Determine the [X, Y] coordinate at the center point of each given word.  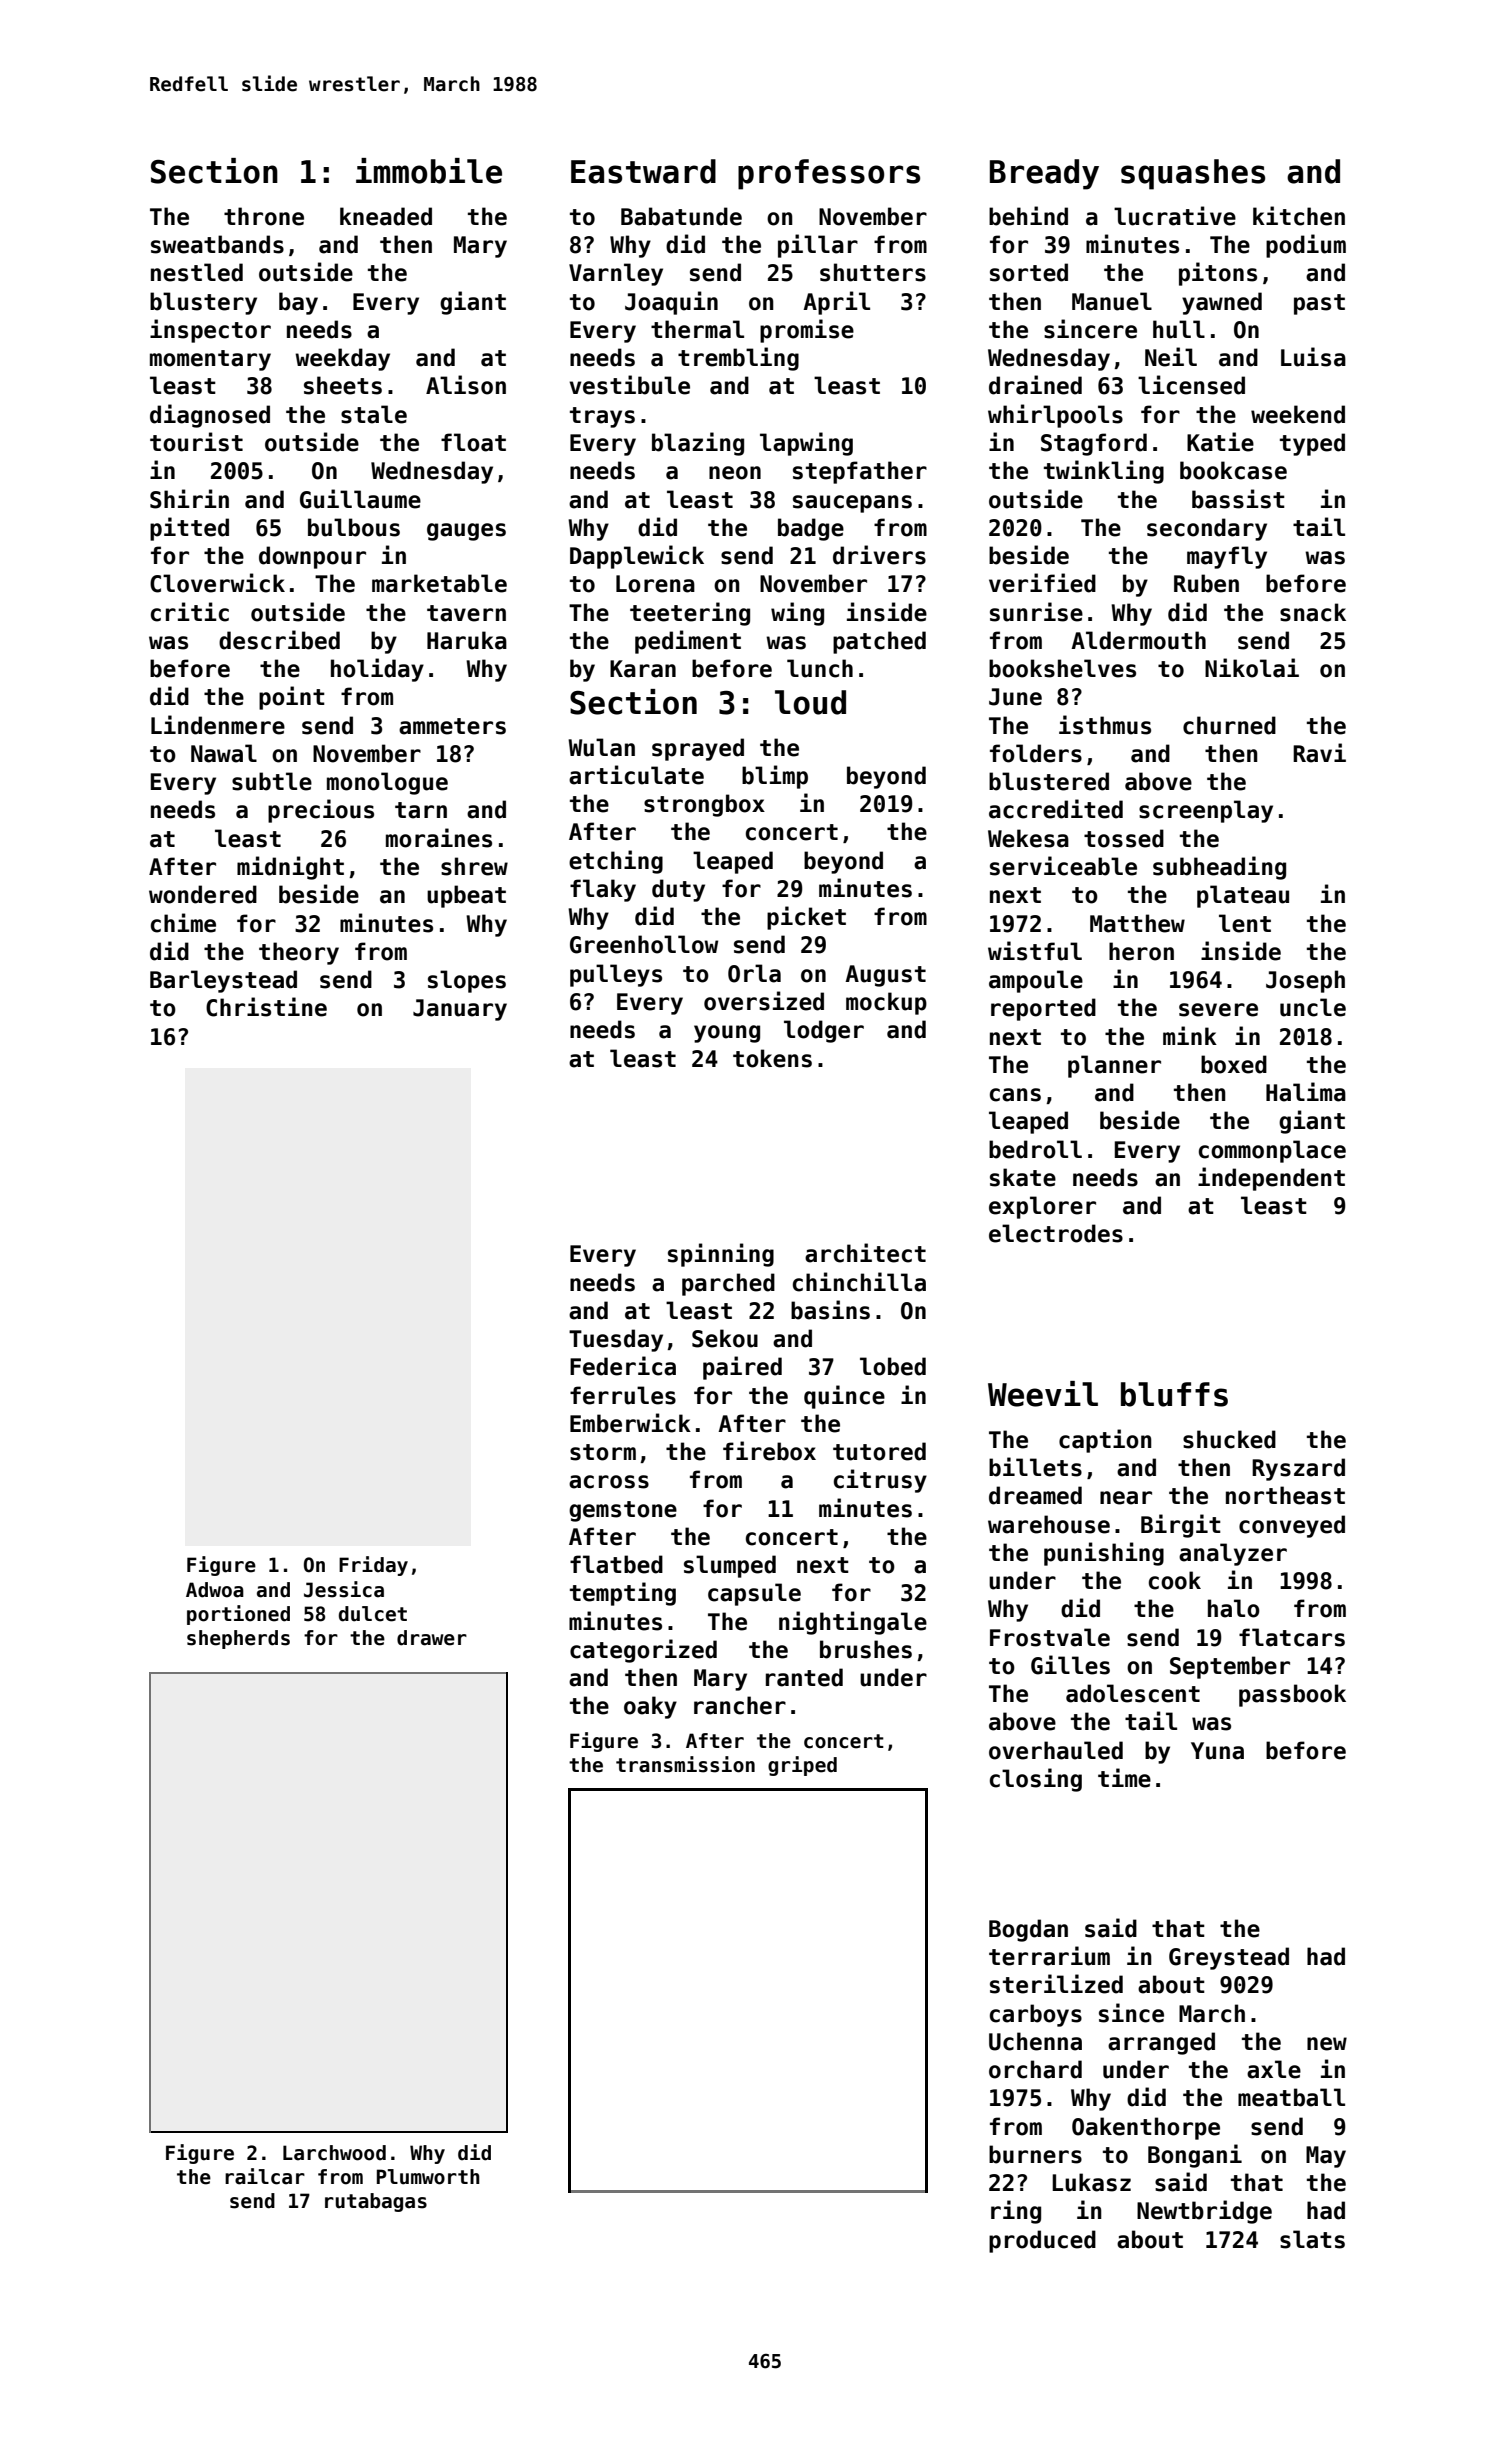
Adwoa [215, 1590]
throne [264, 216]
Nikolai [1252, 668]
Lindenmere [218, 725]
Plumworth [428, 2177]
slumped [730, 1566]
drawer [432, 1638]
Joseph [1305, 981]
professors [829, 174]
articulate [636, 775]
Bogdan [1028, 1930]
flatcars [1292, 1637]
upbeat [466, 896]
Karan [643, 669]
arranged [1161, 2043]
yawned [1222, 303]
